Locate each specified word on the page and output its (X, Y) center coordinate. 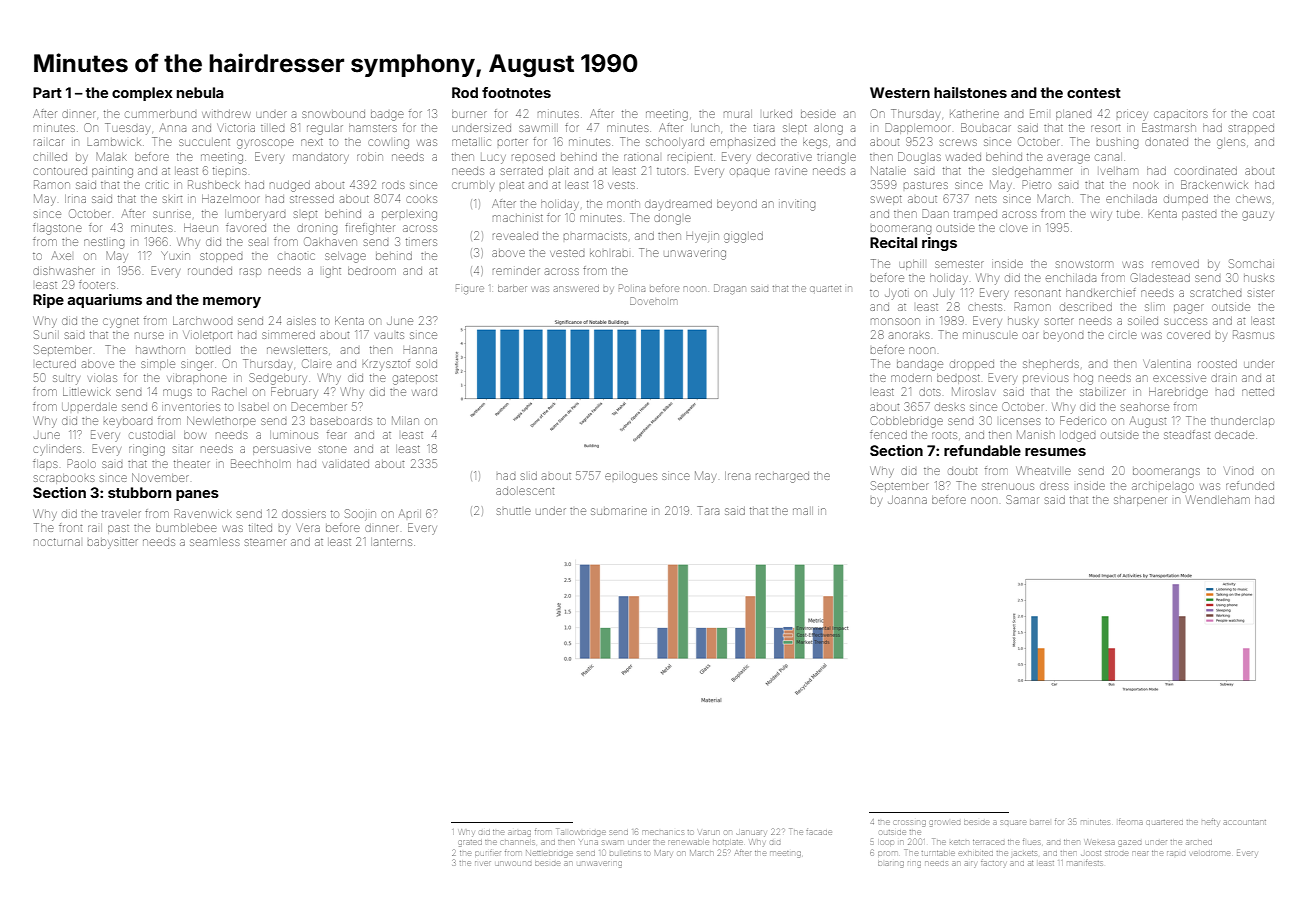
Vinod (1238, 471)
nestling (104, 243)
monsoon (895, 321)
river (483, 863)
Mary (663, 854)
